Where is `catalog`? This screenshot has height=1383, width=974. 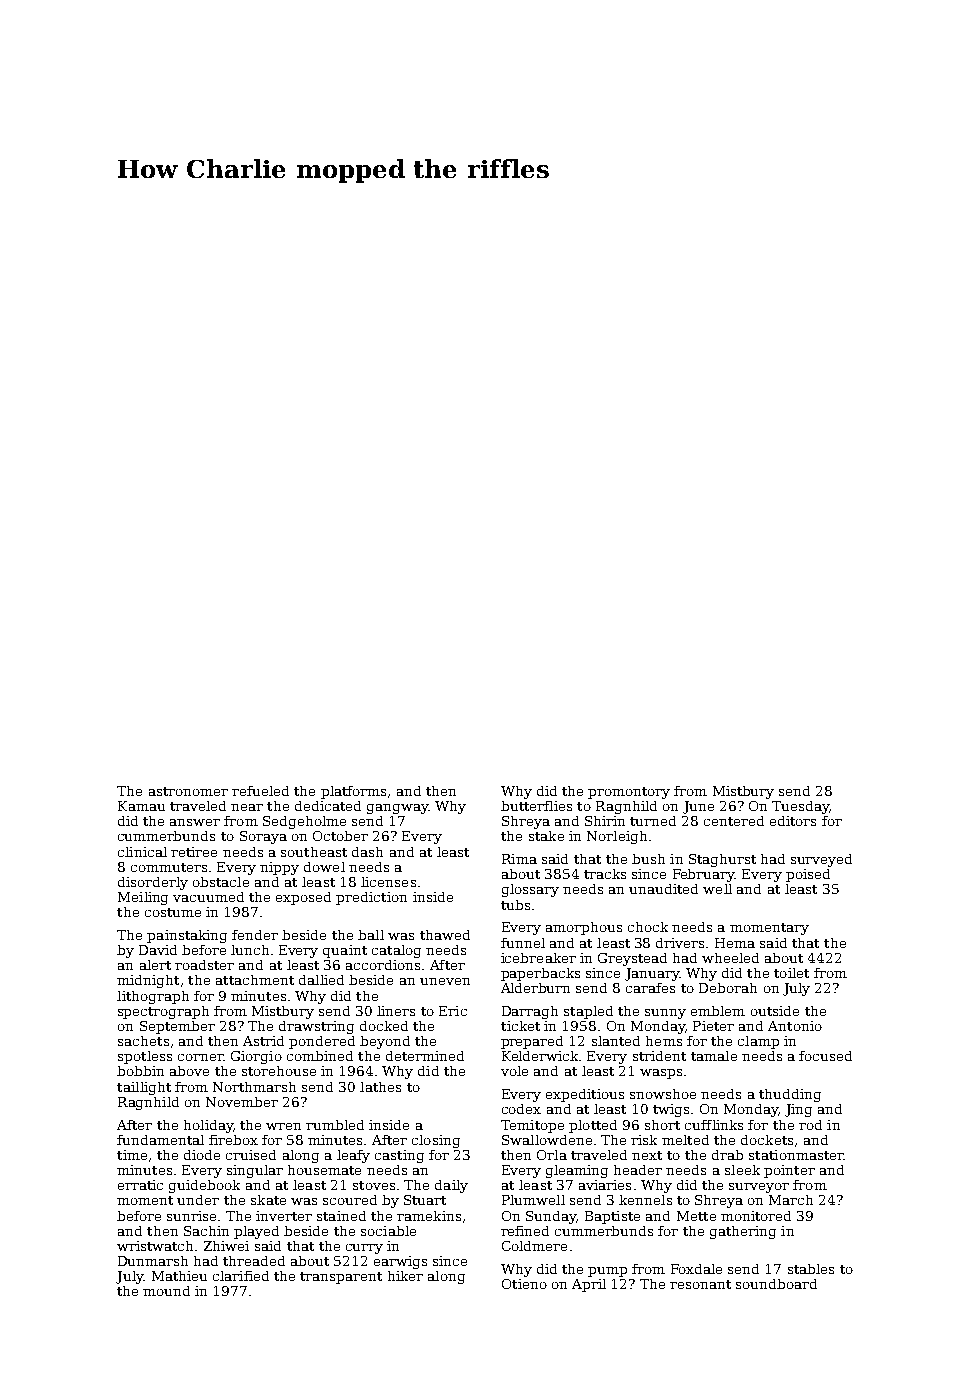
catalog is located at coordinates (396, 951).
